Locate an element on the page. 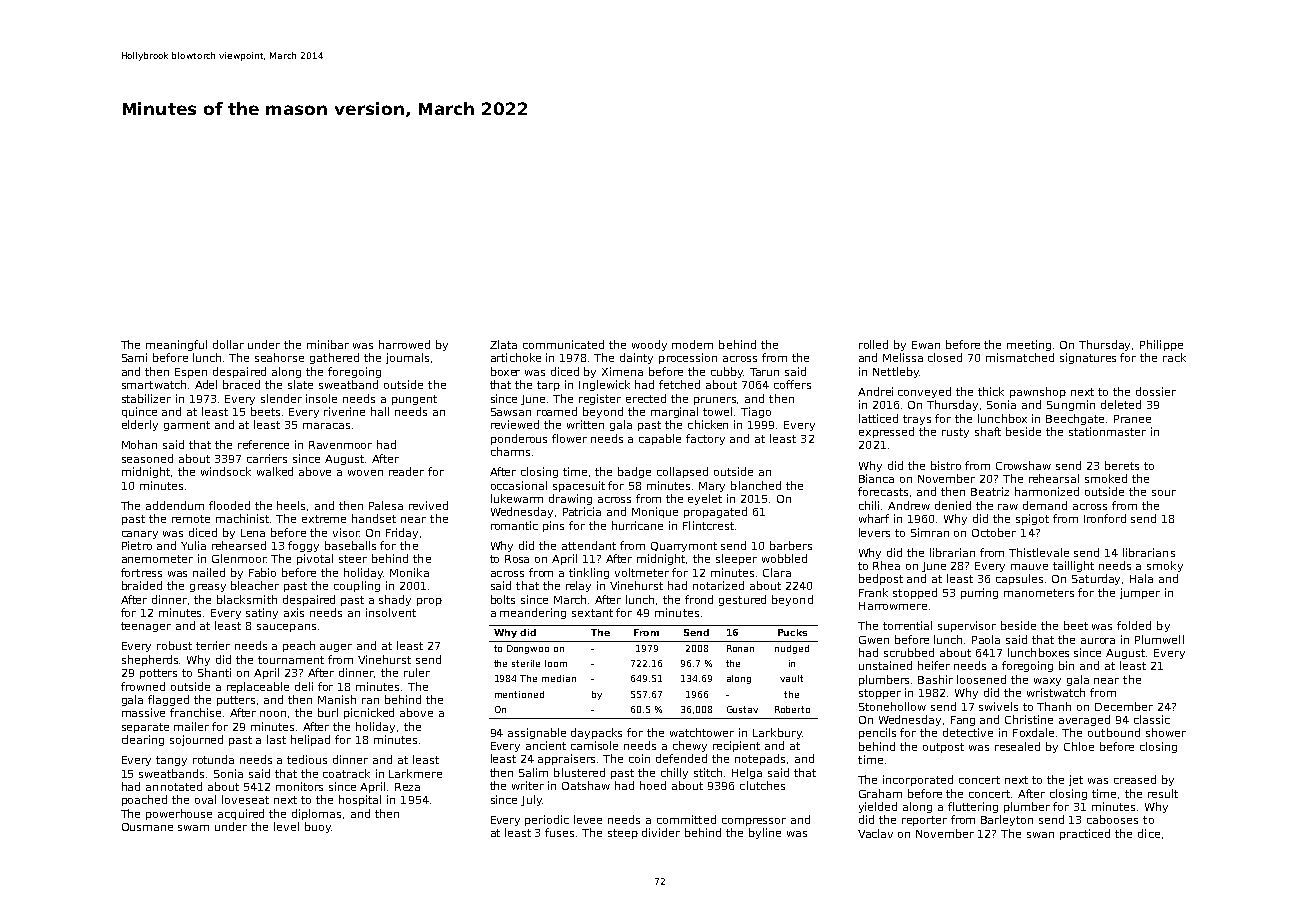  classic is located at coordinates (1152, 719).
